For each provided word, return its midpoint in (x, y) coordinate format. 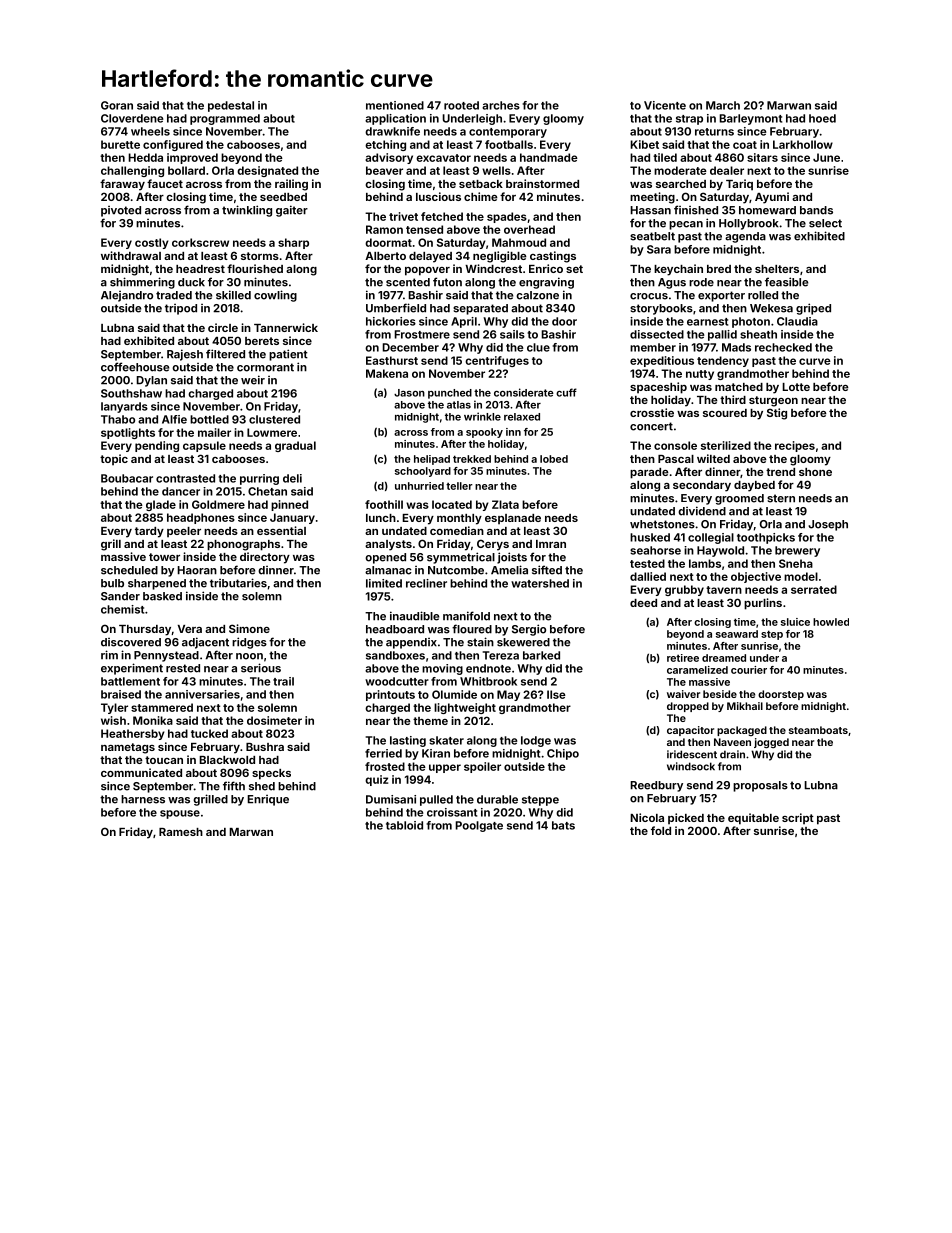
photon (751, 322)
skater (446, 740)
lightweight (465, 708)
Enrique (268, 800)
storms (260, 256)
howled (831, 622)
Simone (249, 628)
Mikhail (745, 706)
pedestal (231, 106)
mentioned (395, 105)
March (723, 105)
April (464, 322)
